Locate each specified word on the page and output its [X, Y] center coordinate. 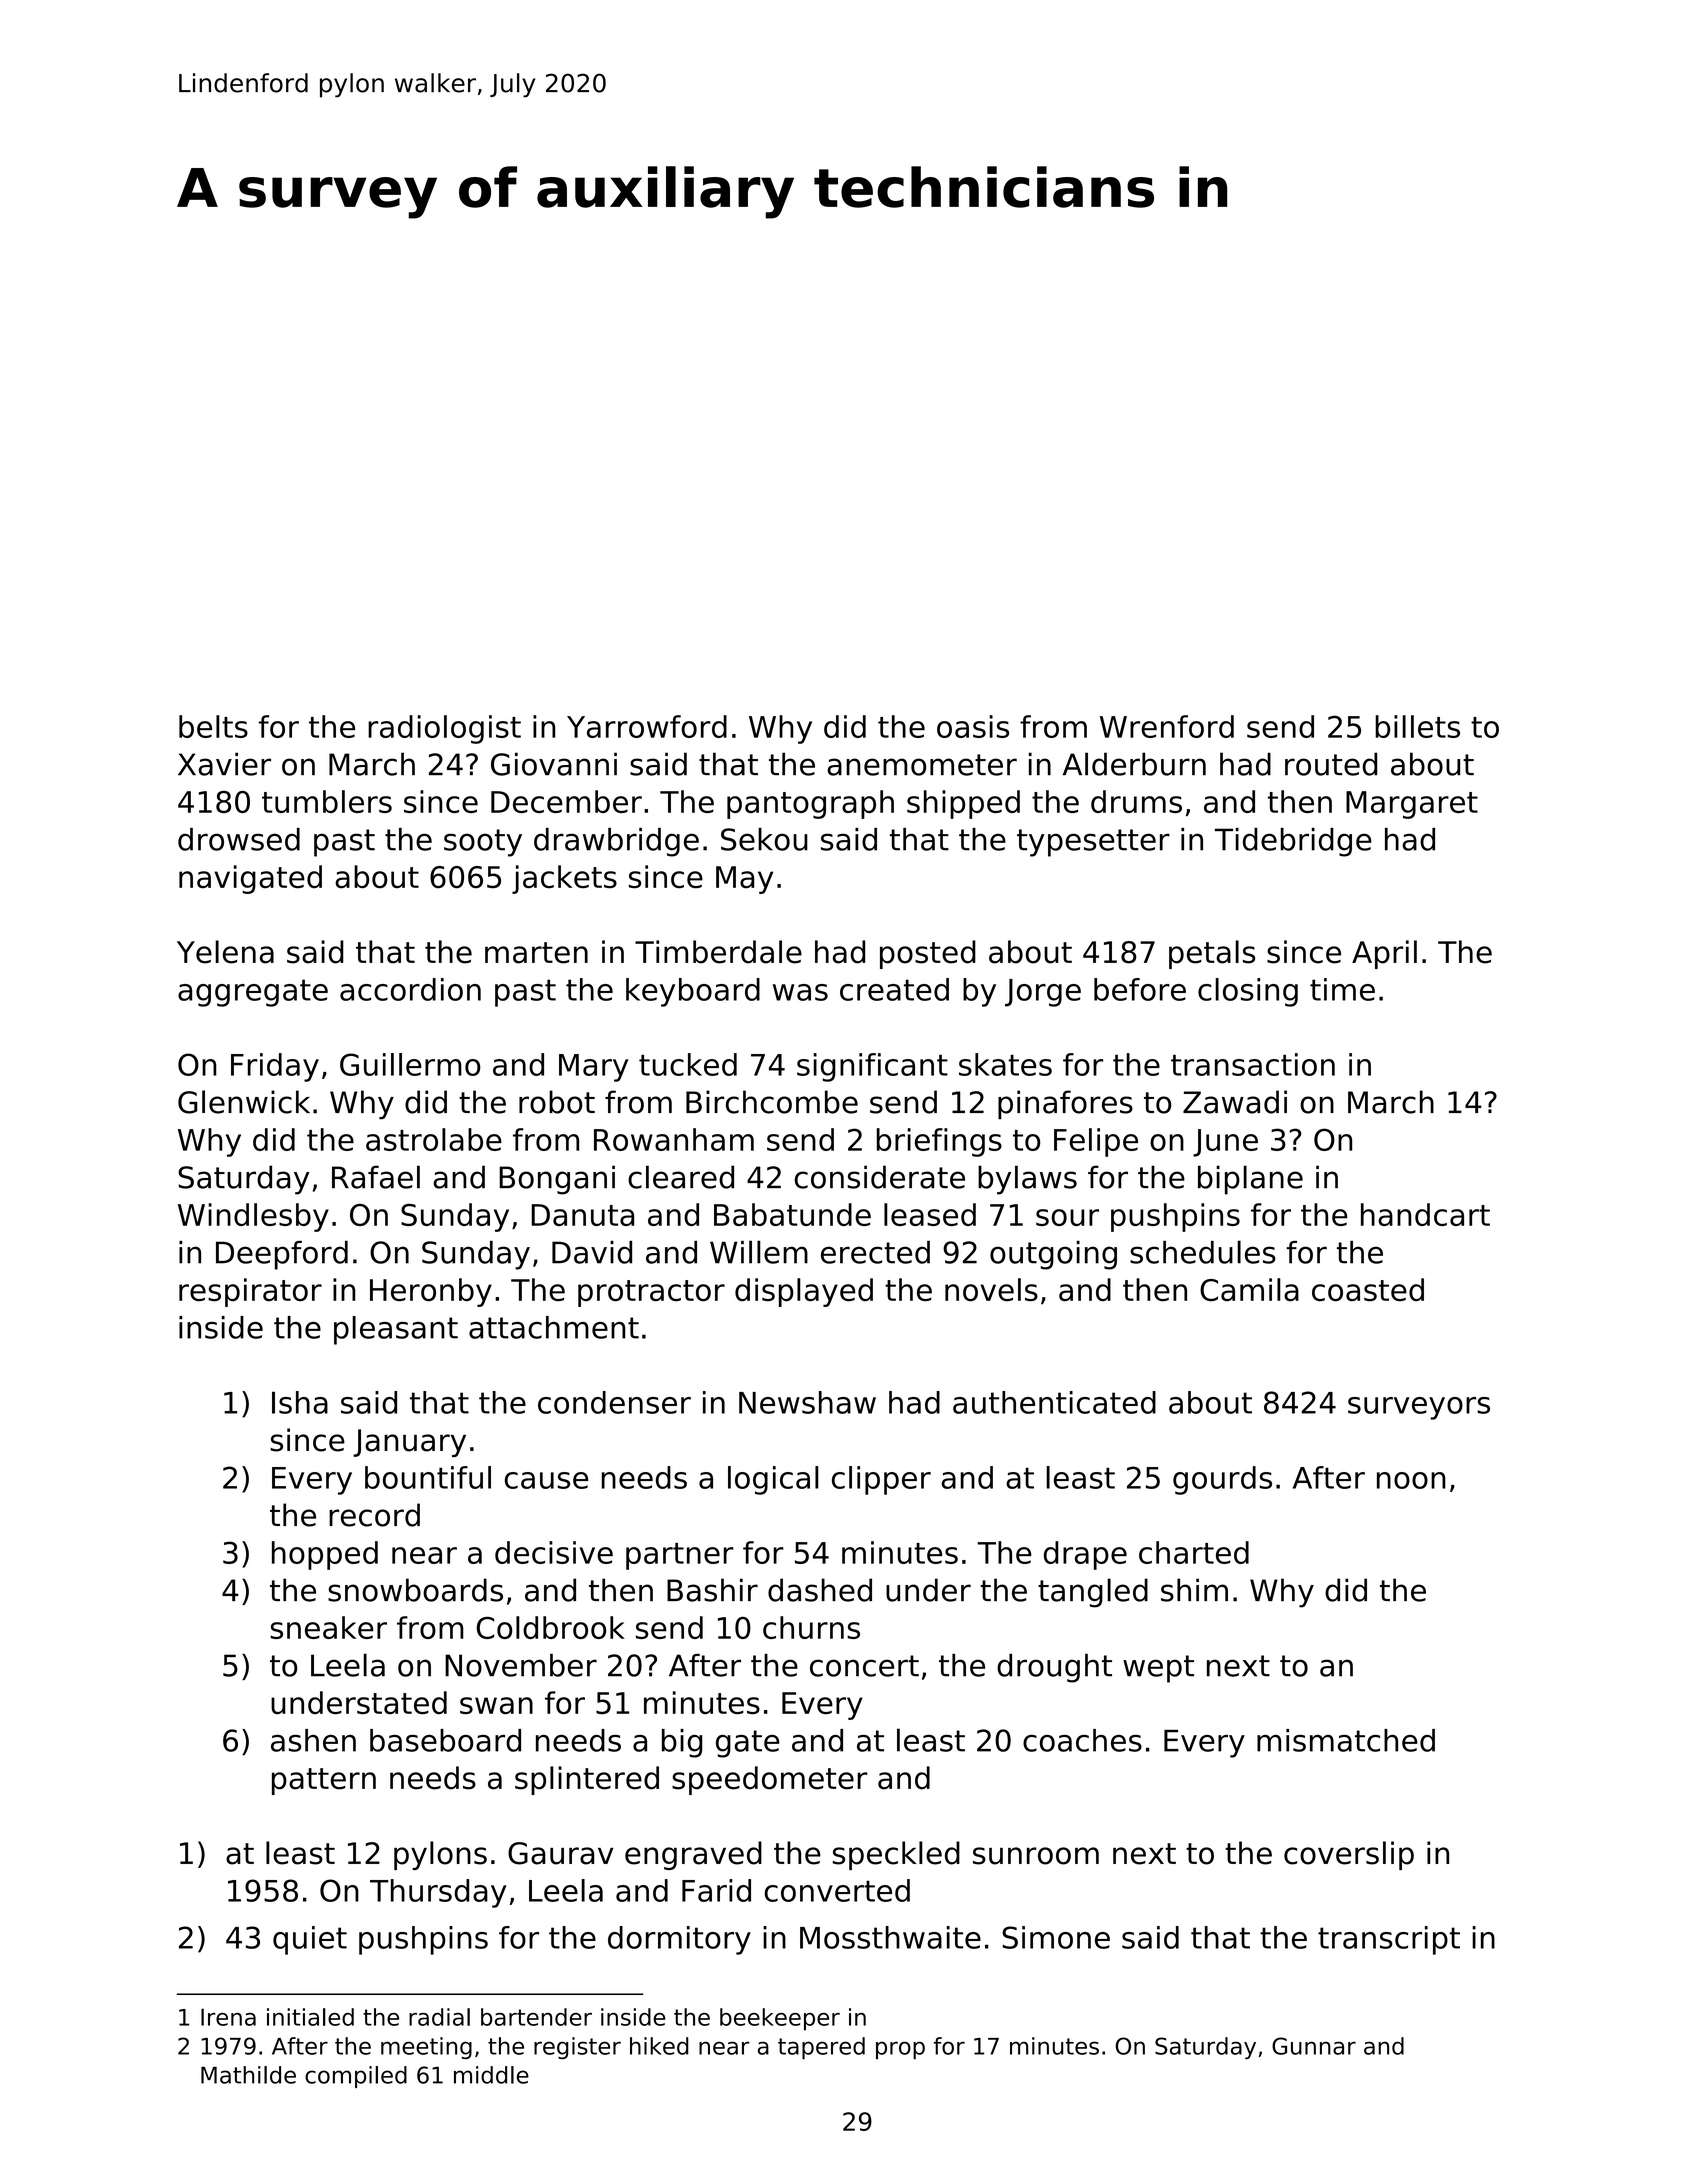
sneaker [328, 1627]
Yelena [225, 952]
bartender [536, 2017]
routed [1331, 764]
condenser [614, 1402]
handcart [1425, 1214]
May [744, 880]
